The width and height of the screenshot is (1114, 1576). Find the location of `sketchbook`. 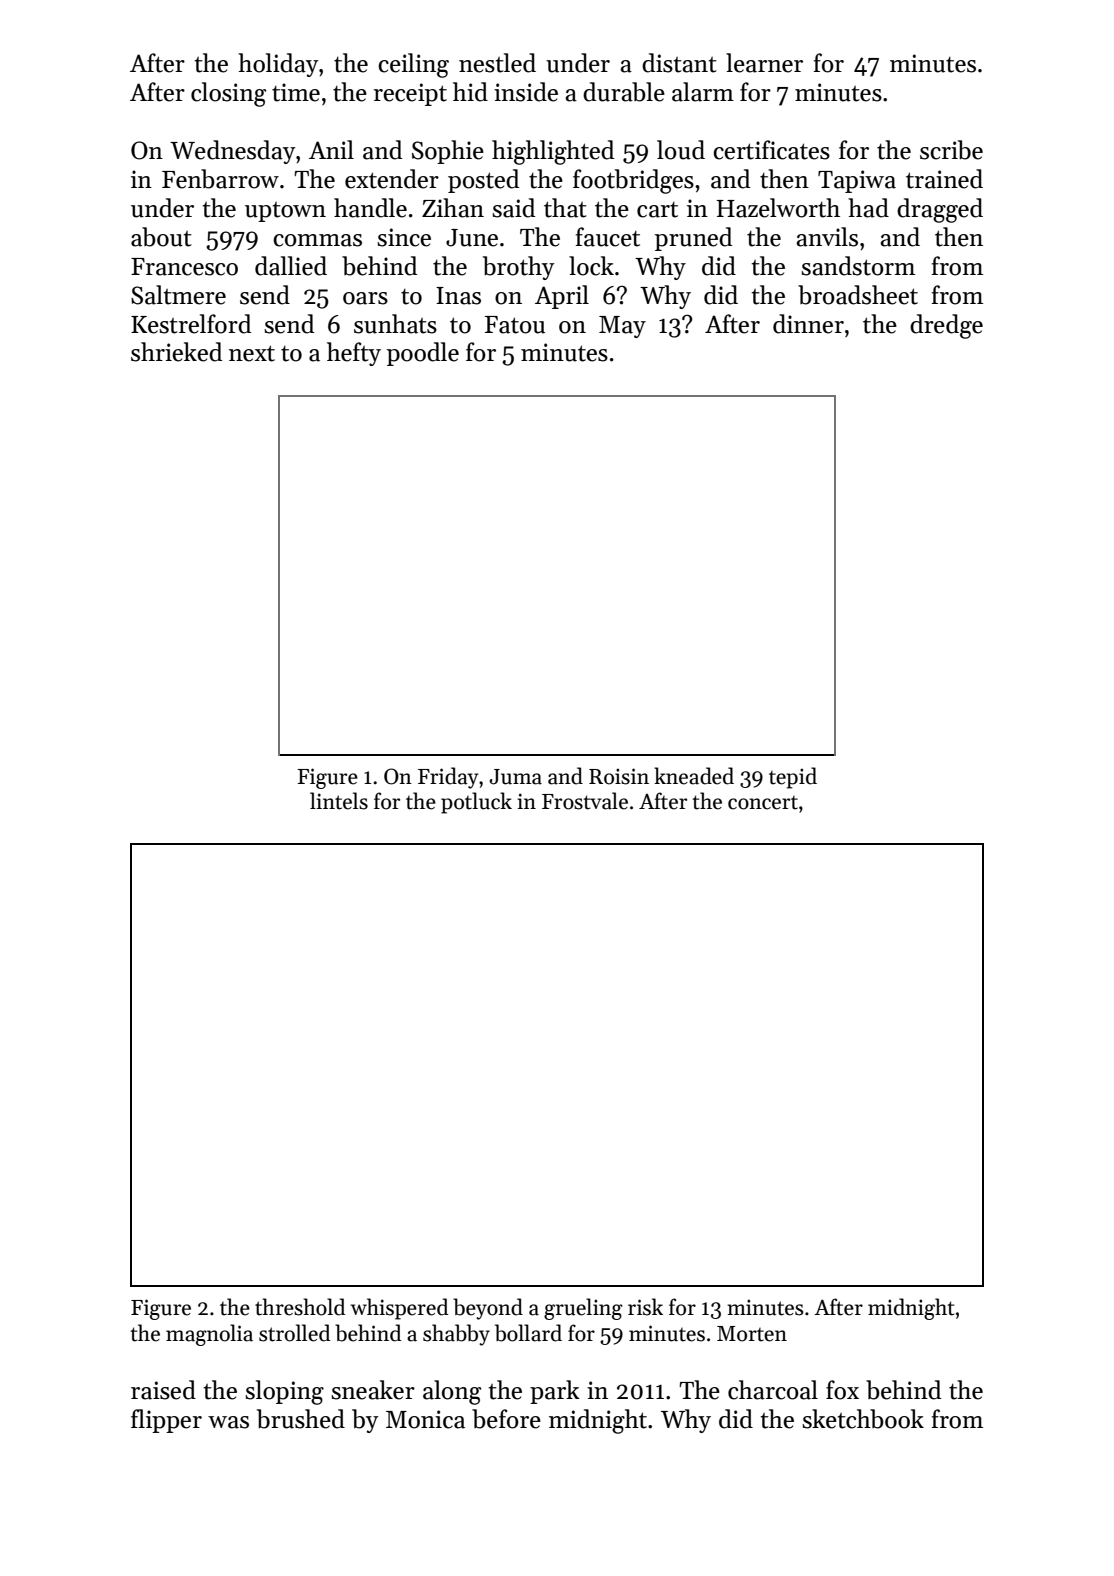

sketchbook is located at coordinates (863, 1419).
